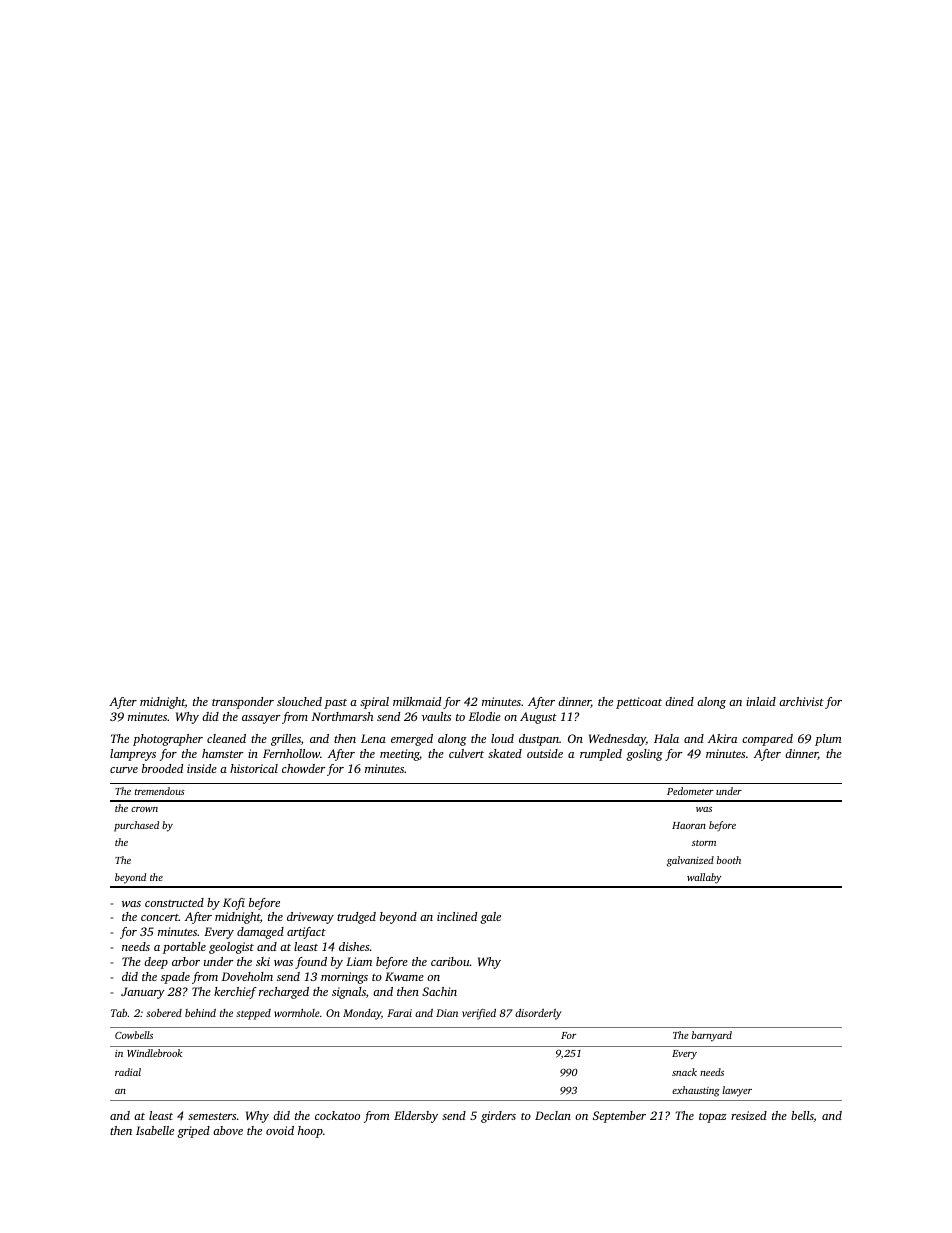 This image has width=952, height=1233. What do you see at coordinates (553, 1115) in the image?
I see `Declan` at bounding box center [553, 1115].
